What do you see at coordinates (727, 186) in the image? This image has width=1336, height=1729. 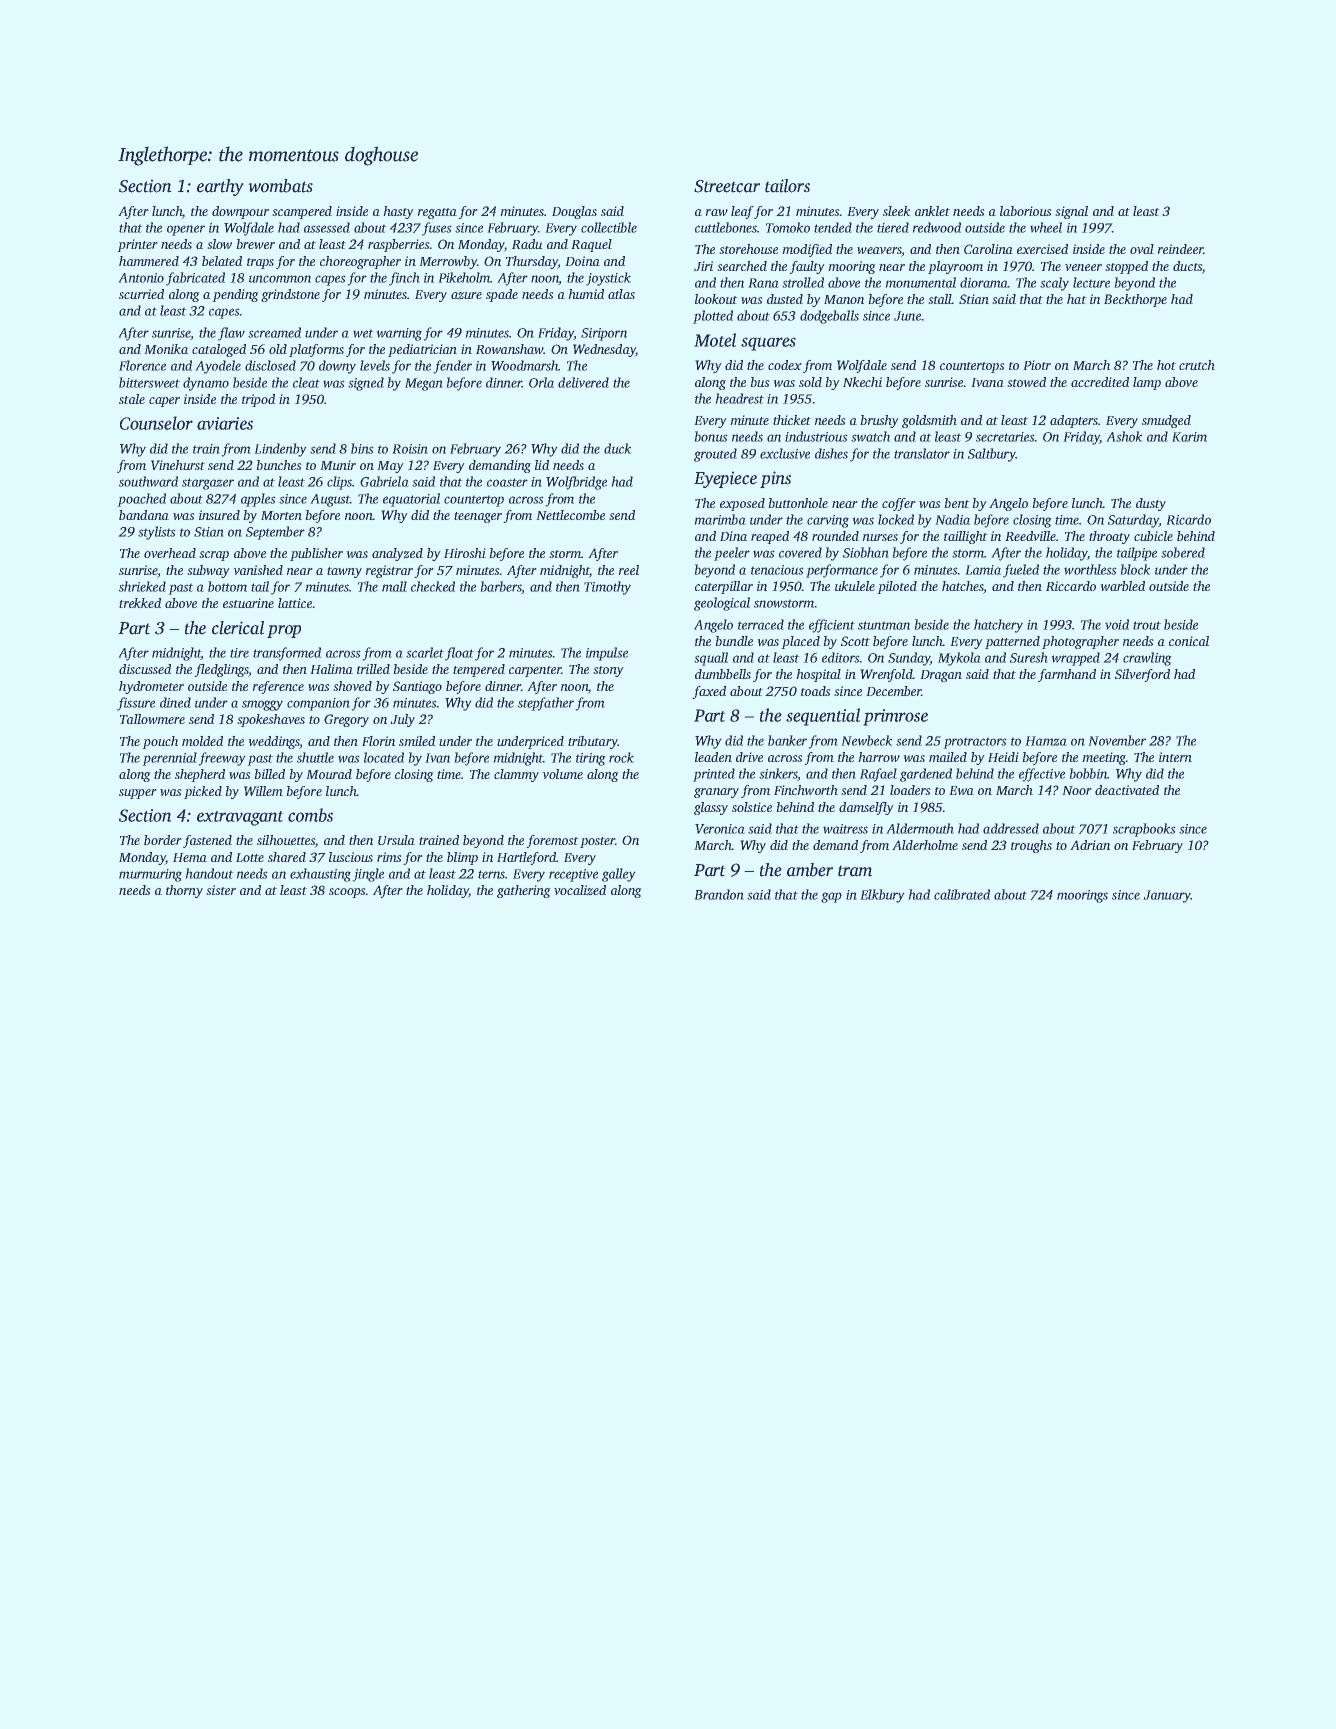 I see `Streetcar` at bounding box center [727, 186].
